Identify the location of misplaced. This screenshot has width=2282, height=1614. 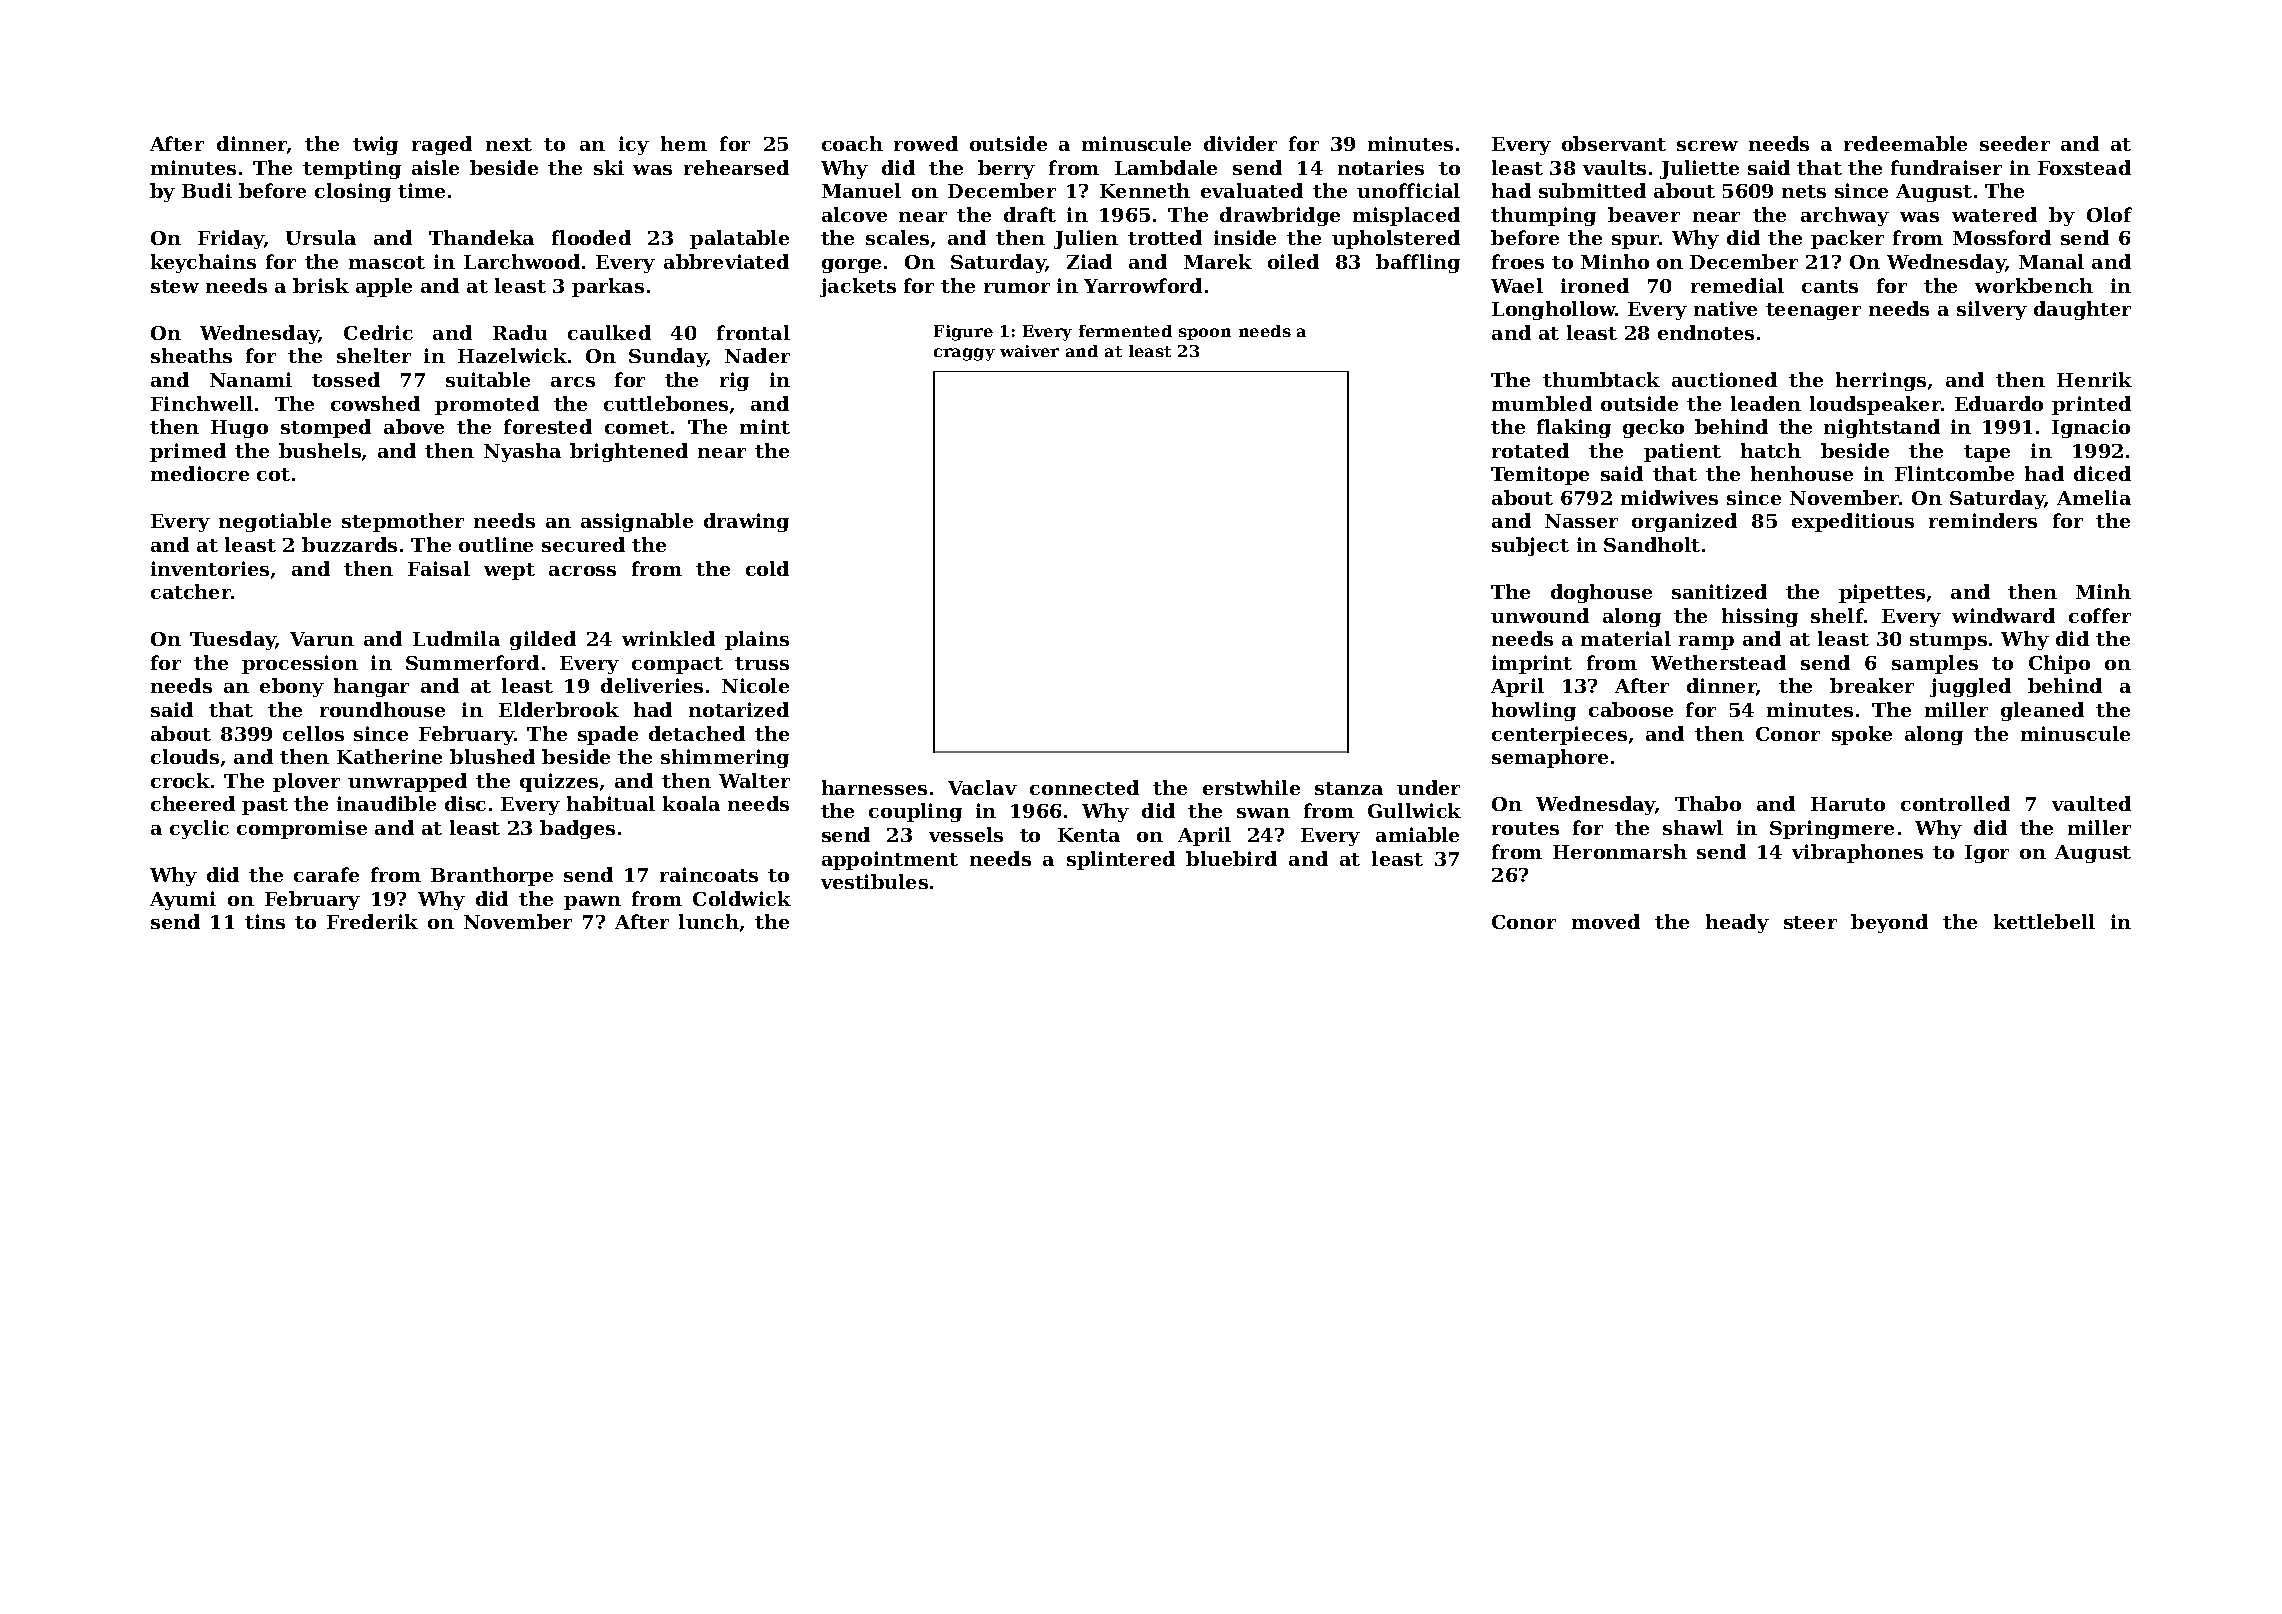
(1406, 216).
